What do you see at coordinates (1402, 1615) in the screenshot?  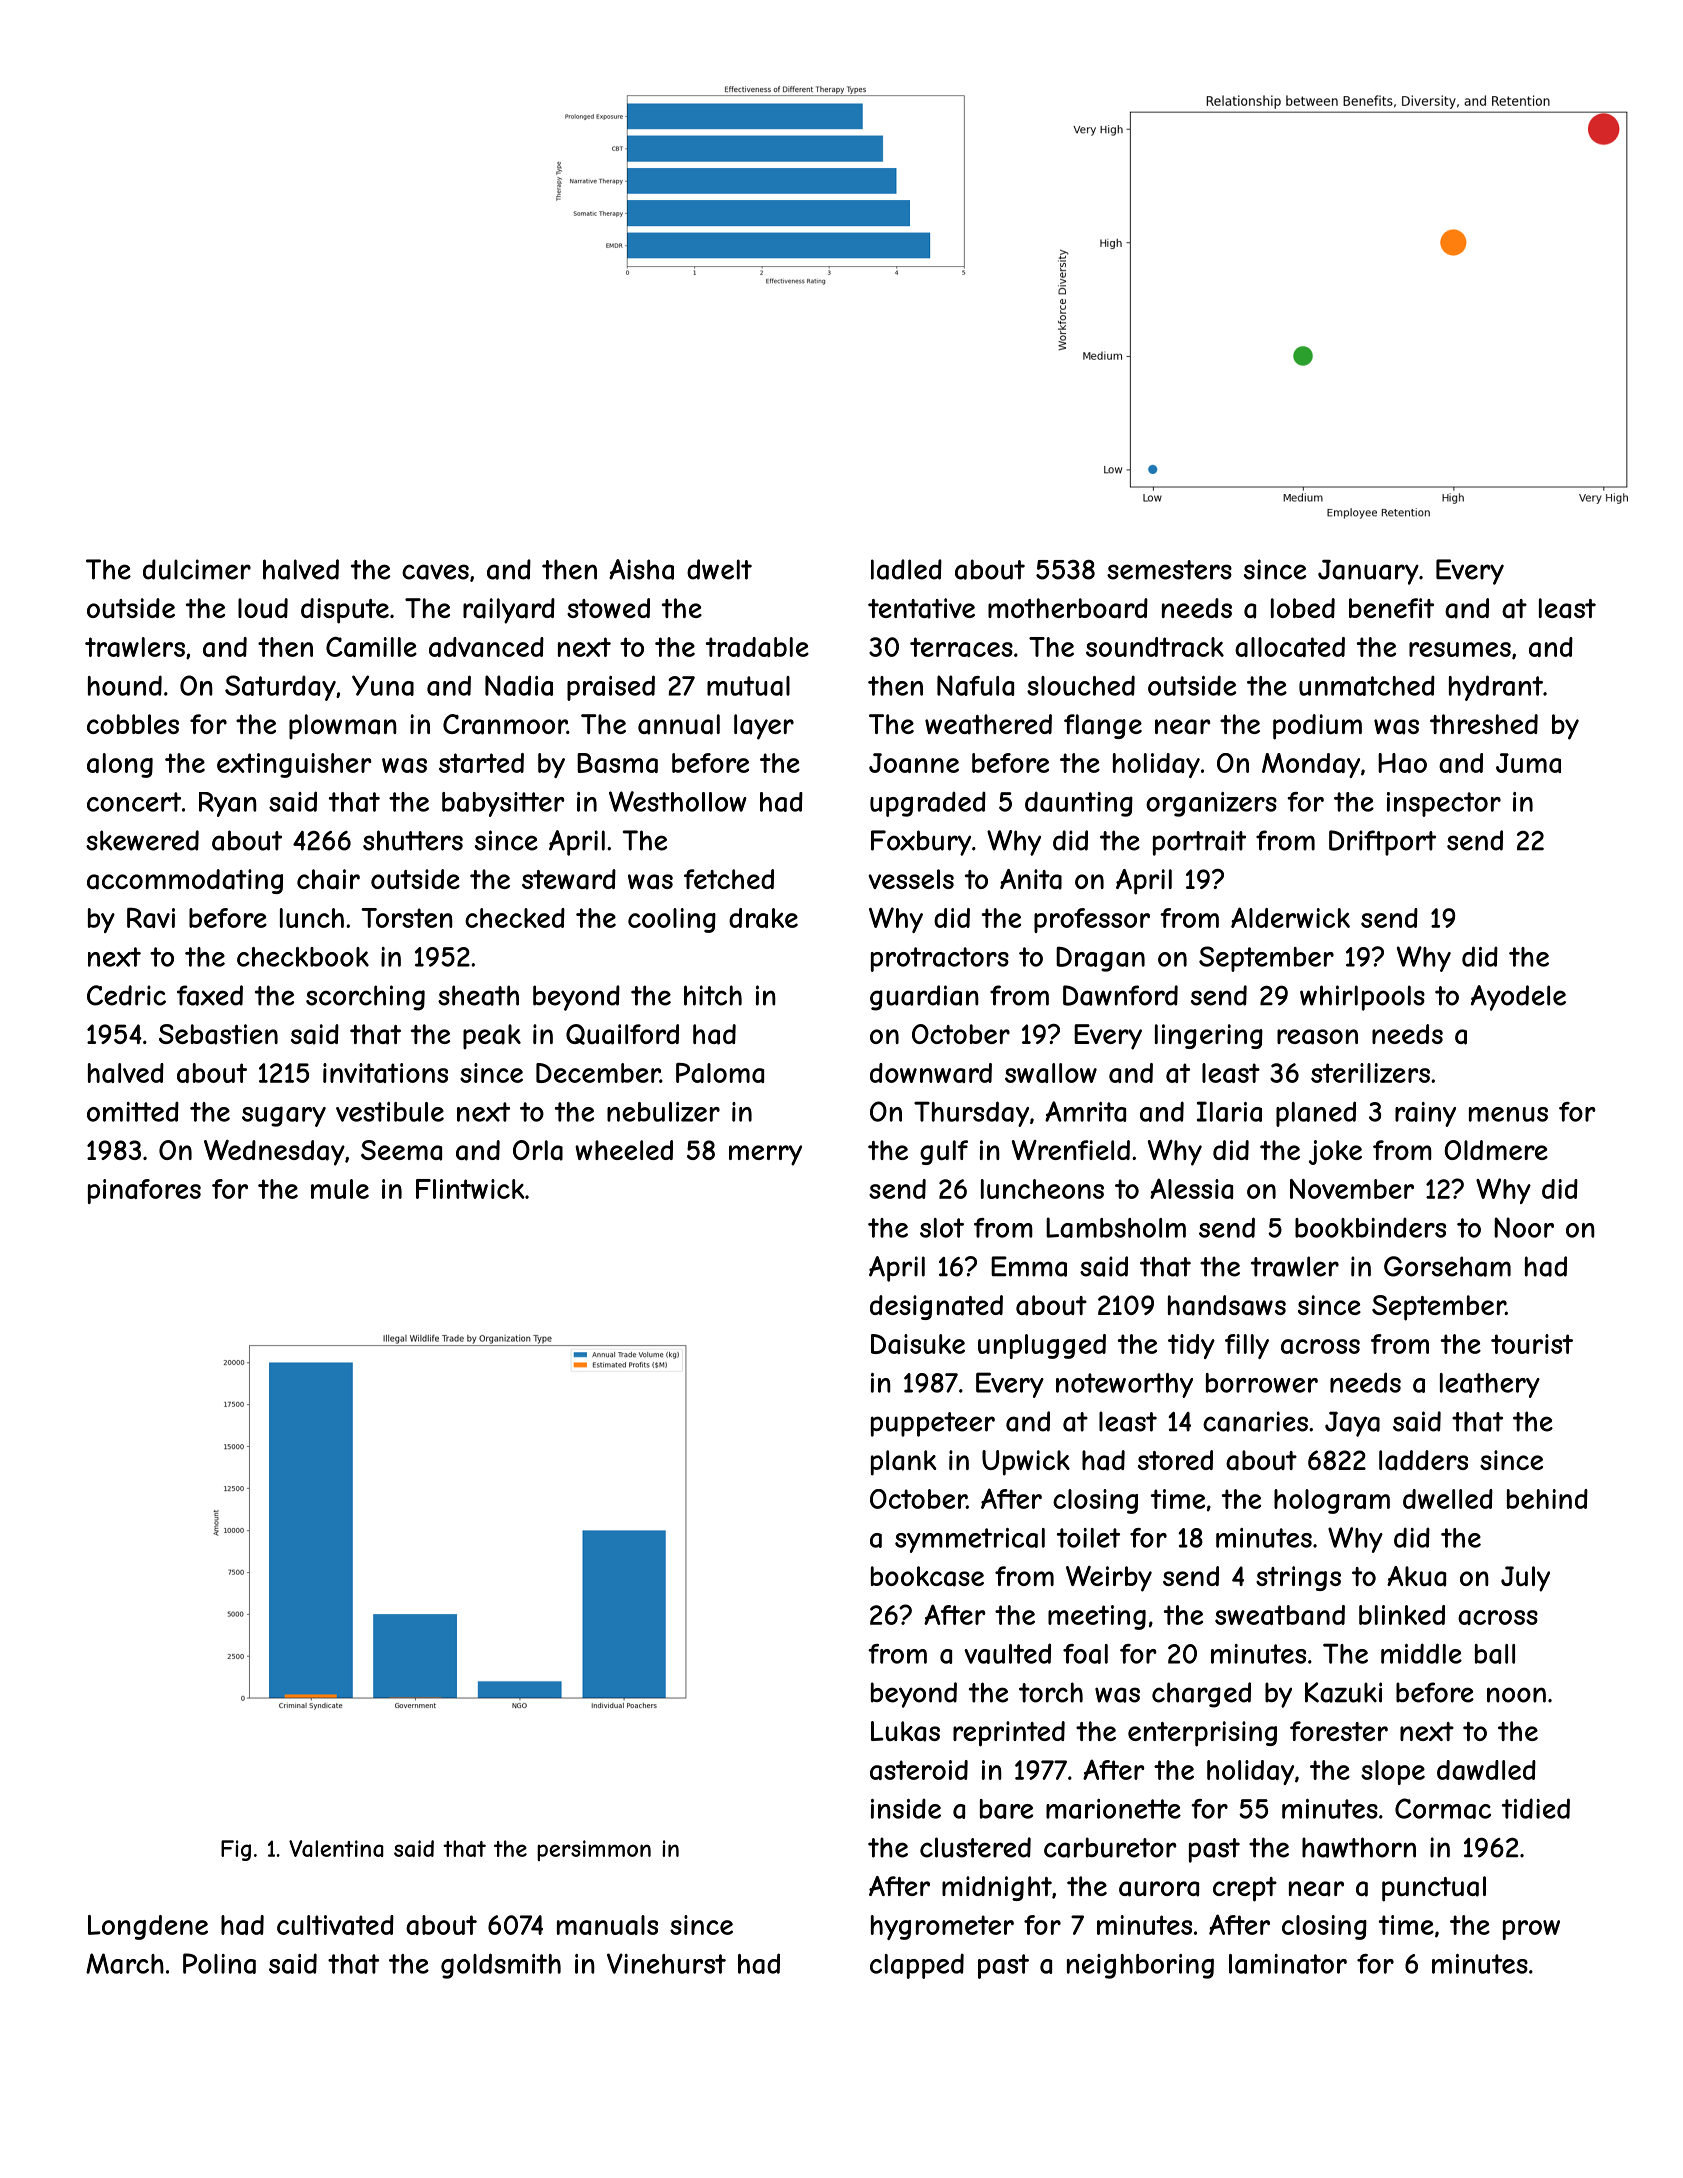 I see `blinked` at bounding box center [1402, 1615].
